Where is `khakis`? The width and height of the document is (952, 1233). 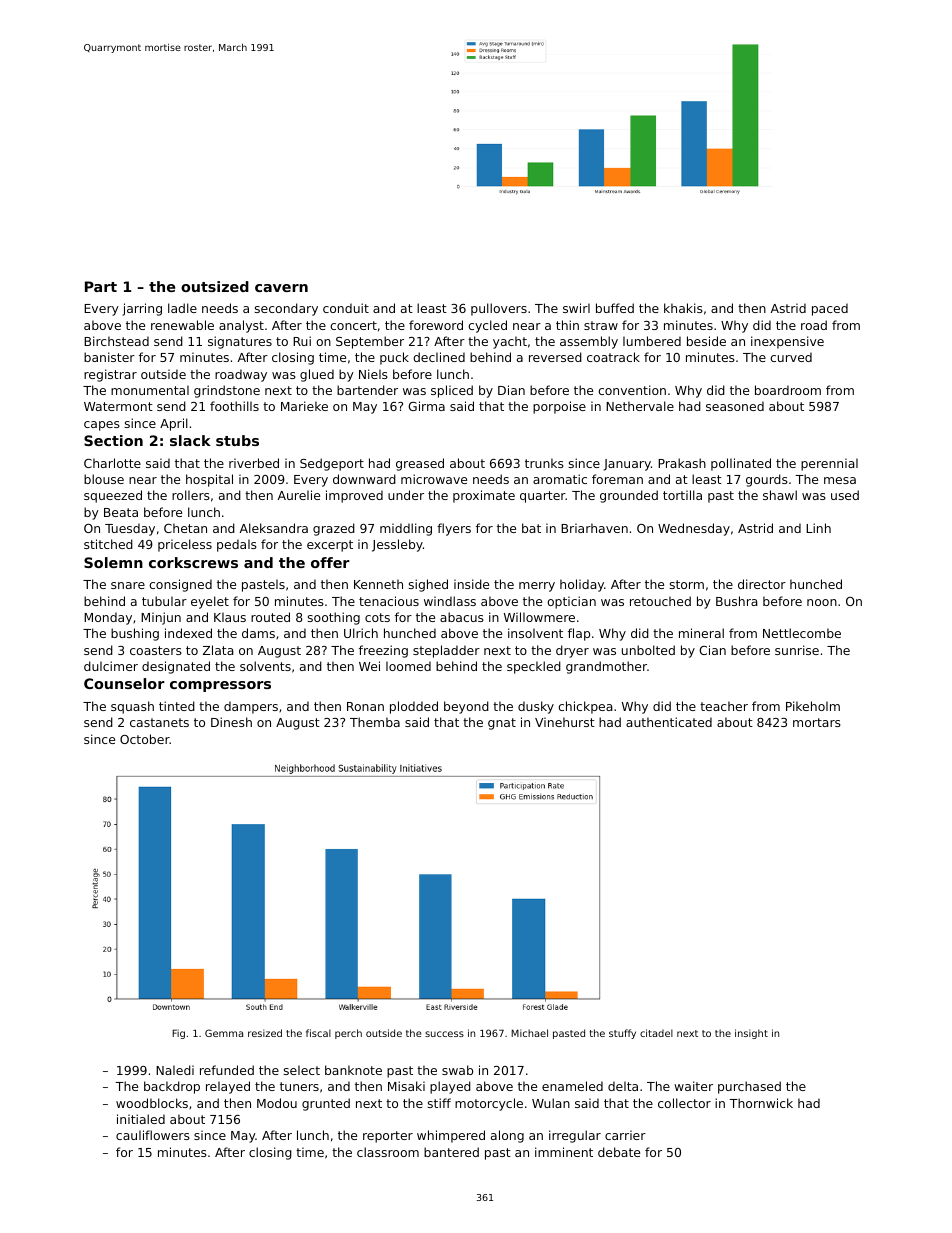 khakis is located at coordinates (683, 308).
